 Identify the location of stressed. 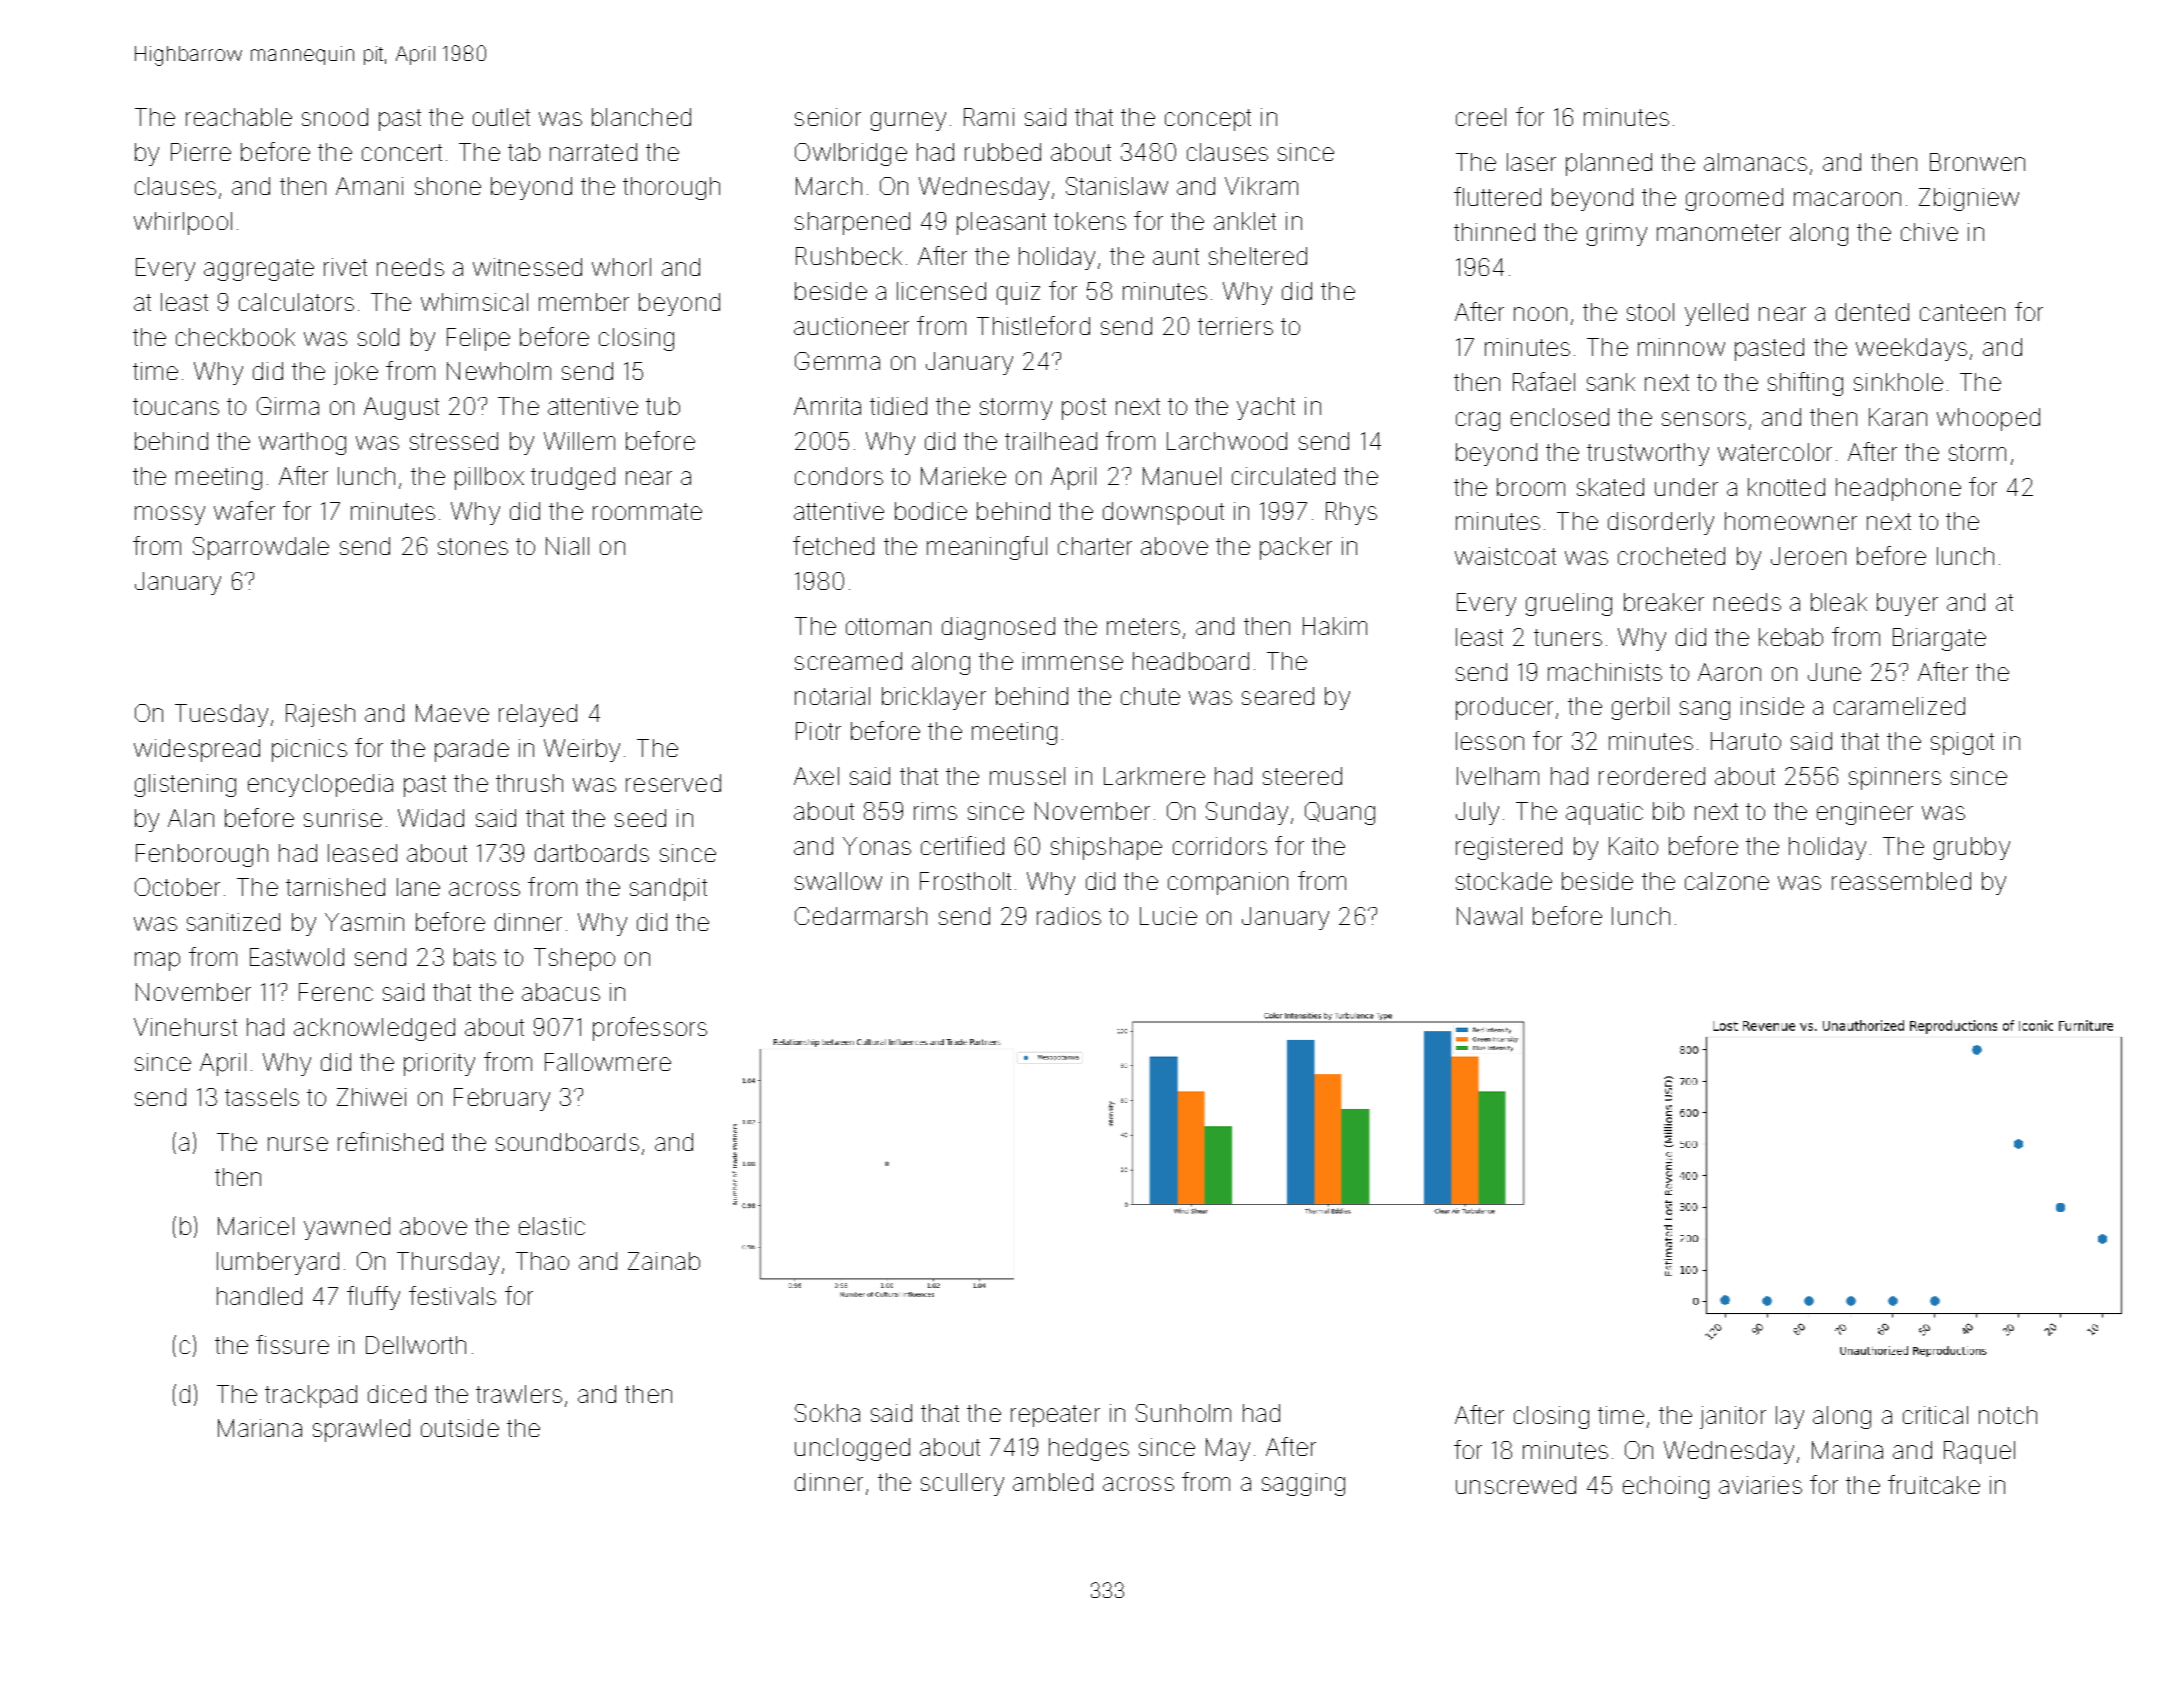
(454, 441).
